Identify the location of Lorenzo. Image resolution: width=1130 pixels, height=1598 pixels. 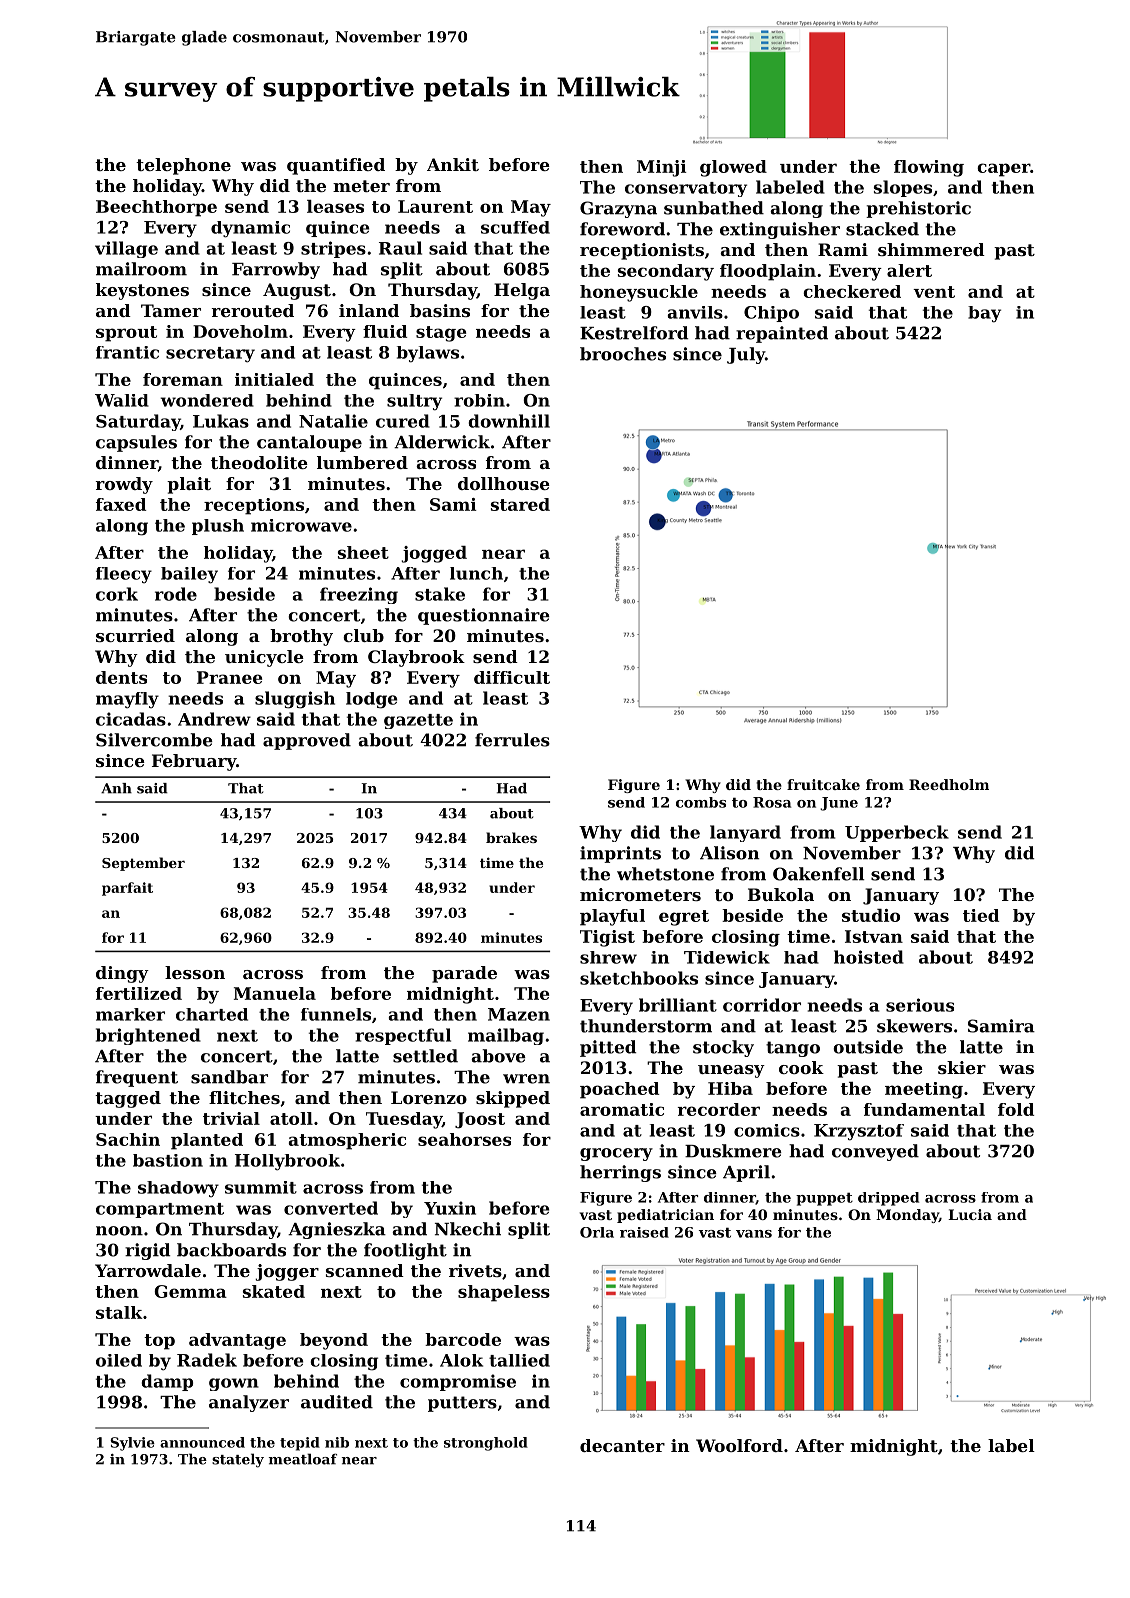
(429, 1097).
